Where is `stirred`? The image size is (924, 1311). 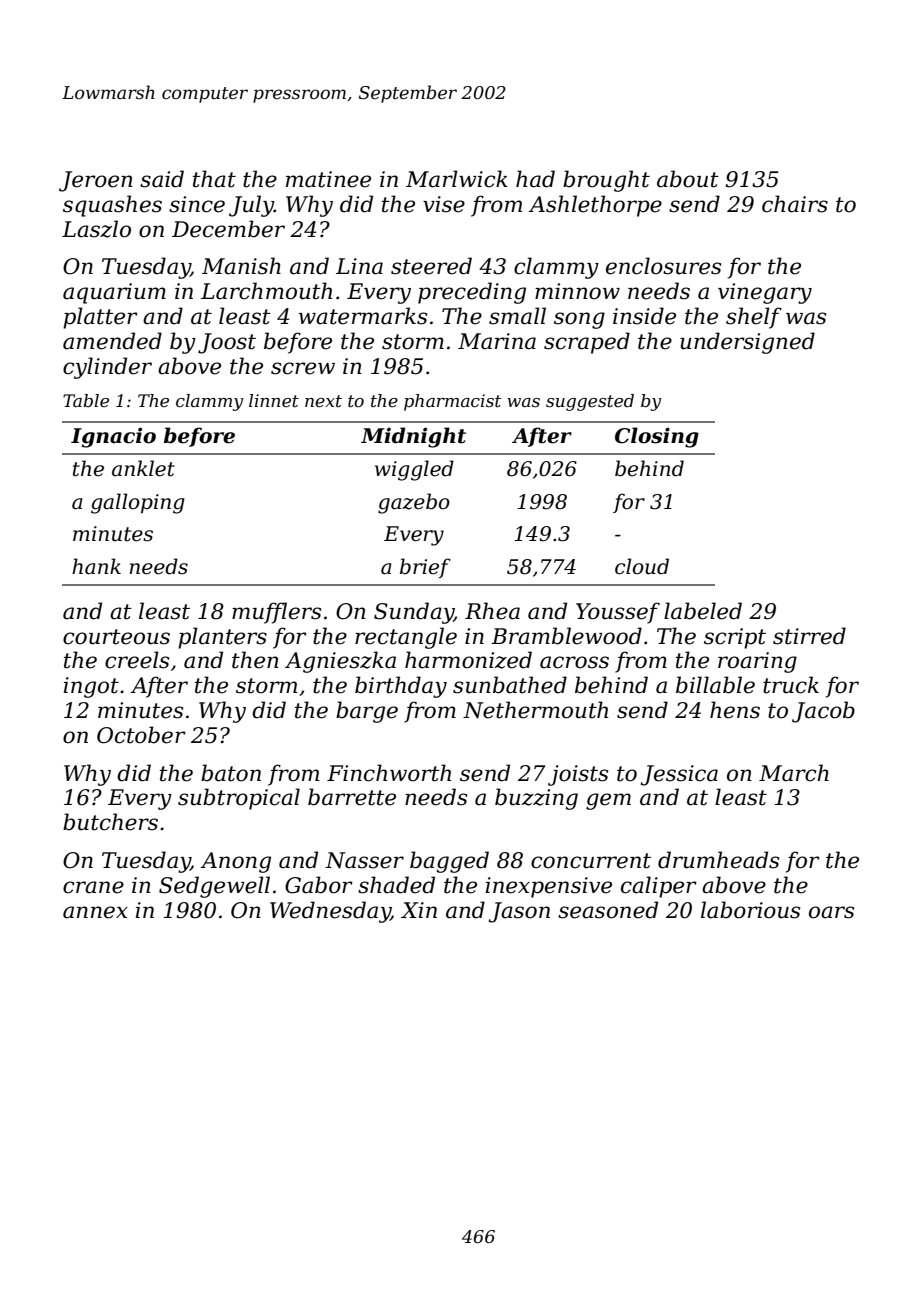 stirred is located at coordinates (809, 636).
